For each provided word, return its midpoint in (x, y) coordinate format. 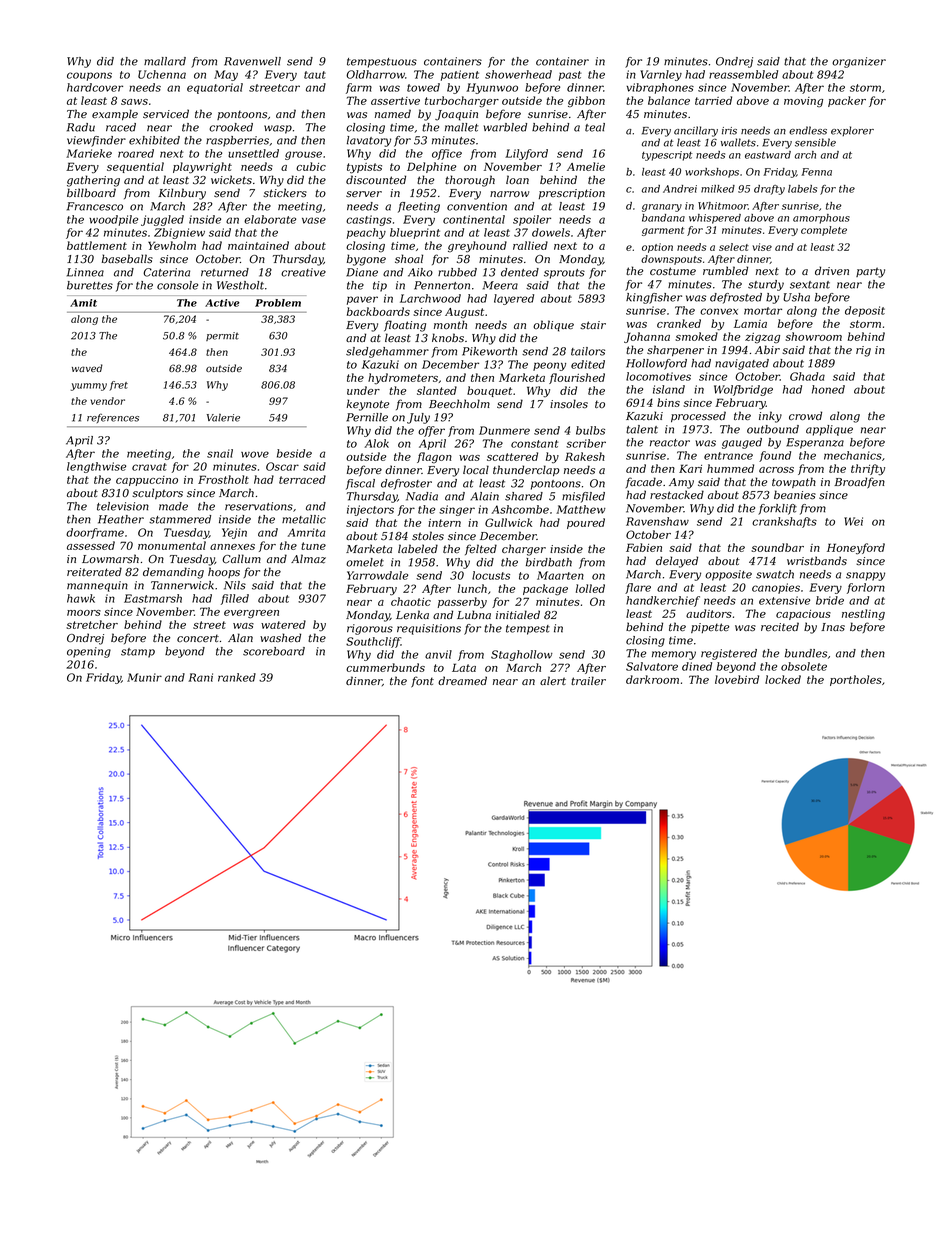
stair (593, 325)
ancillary (696, 131)
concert (198, 638)
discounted (376, 179)
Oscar (282, 466)
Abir (767, 349)
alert (553, 680)
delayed (677, 562)
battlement (97, 245)
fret (118, 386)
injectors (370, 510)
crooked (231, 127)
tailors (588, 351)
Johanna (647, 337)
